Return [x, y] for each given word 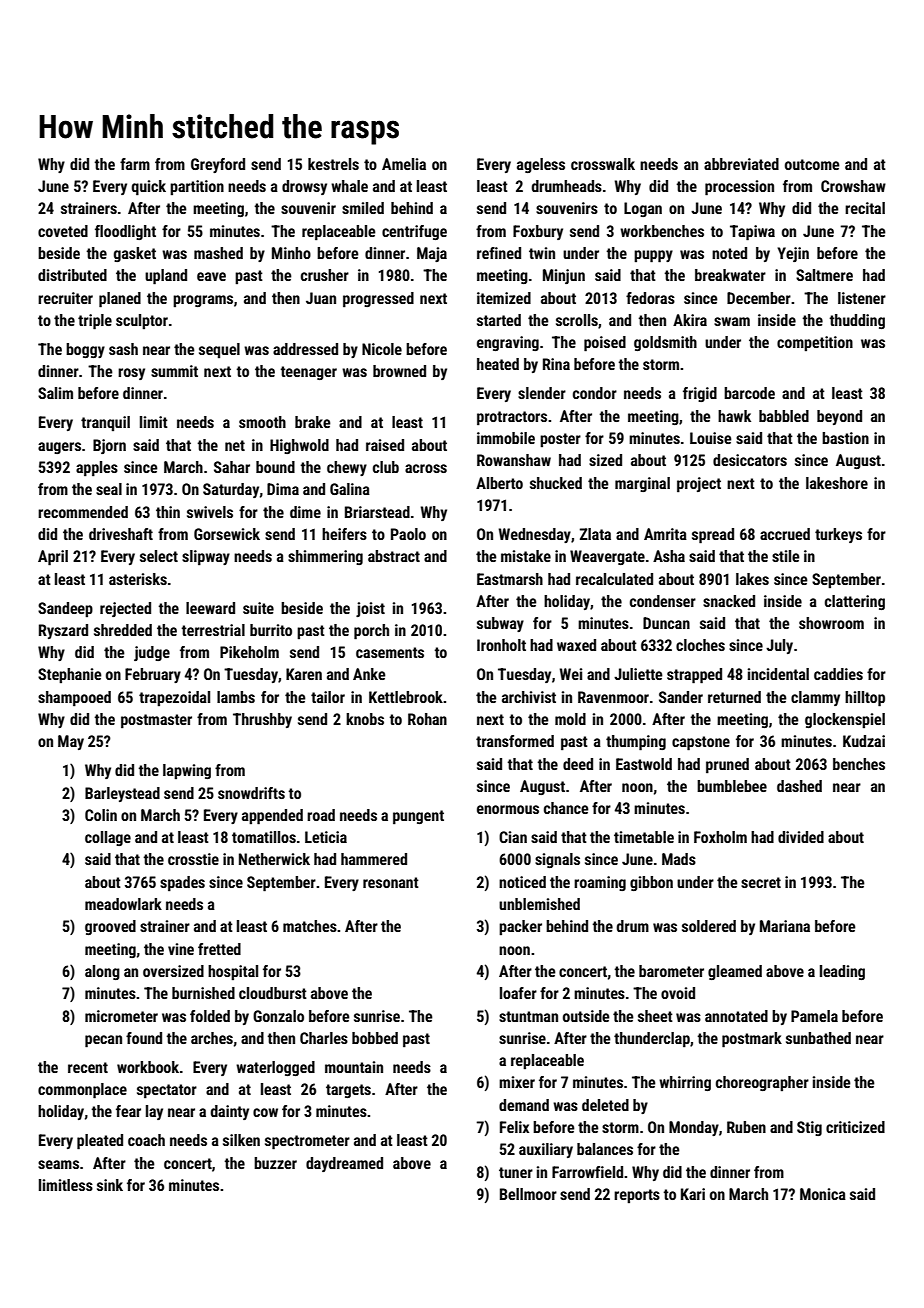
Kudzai [864, 741]
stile [786, 556]
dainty [230, 1112]
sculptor [142, 322]
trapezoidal [174, 699]
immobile [506, 438]
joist [370, 609]
